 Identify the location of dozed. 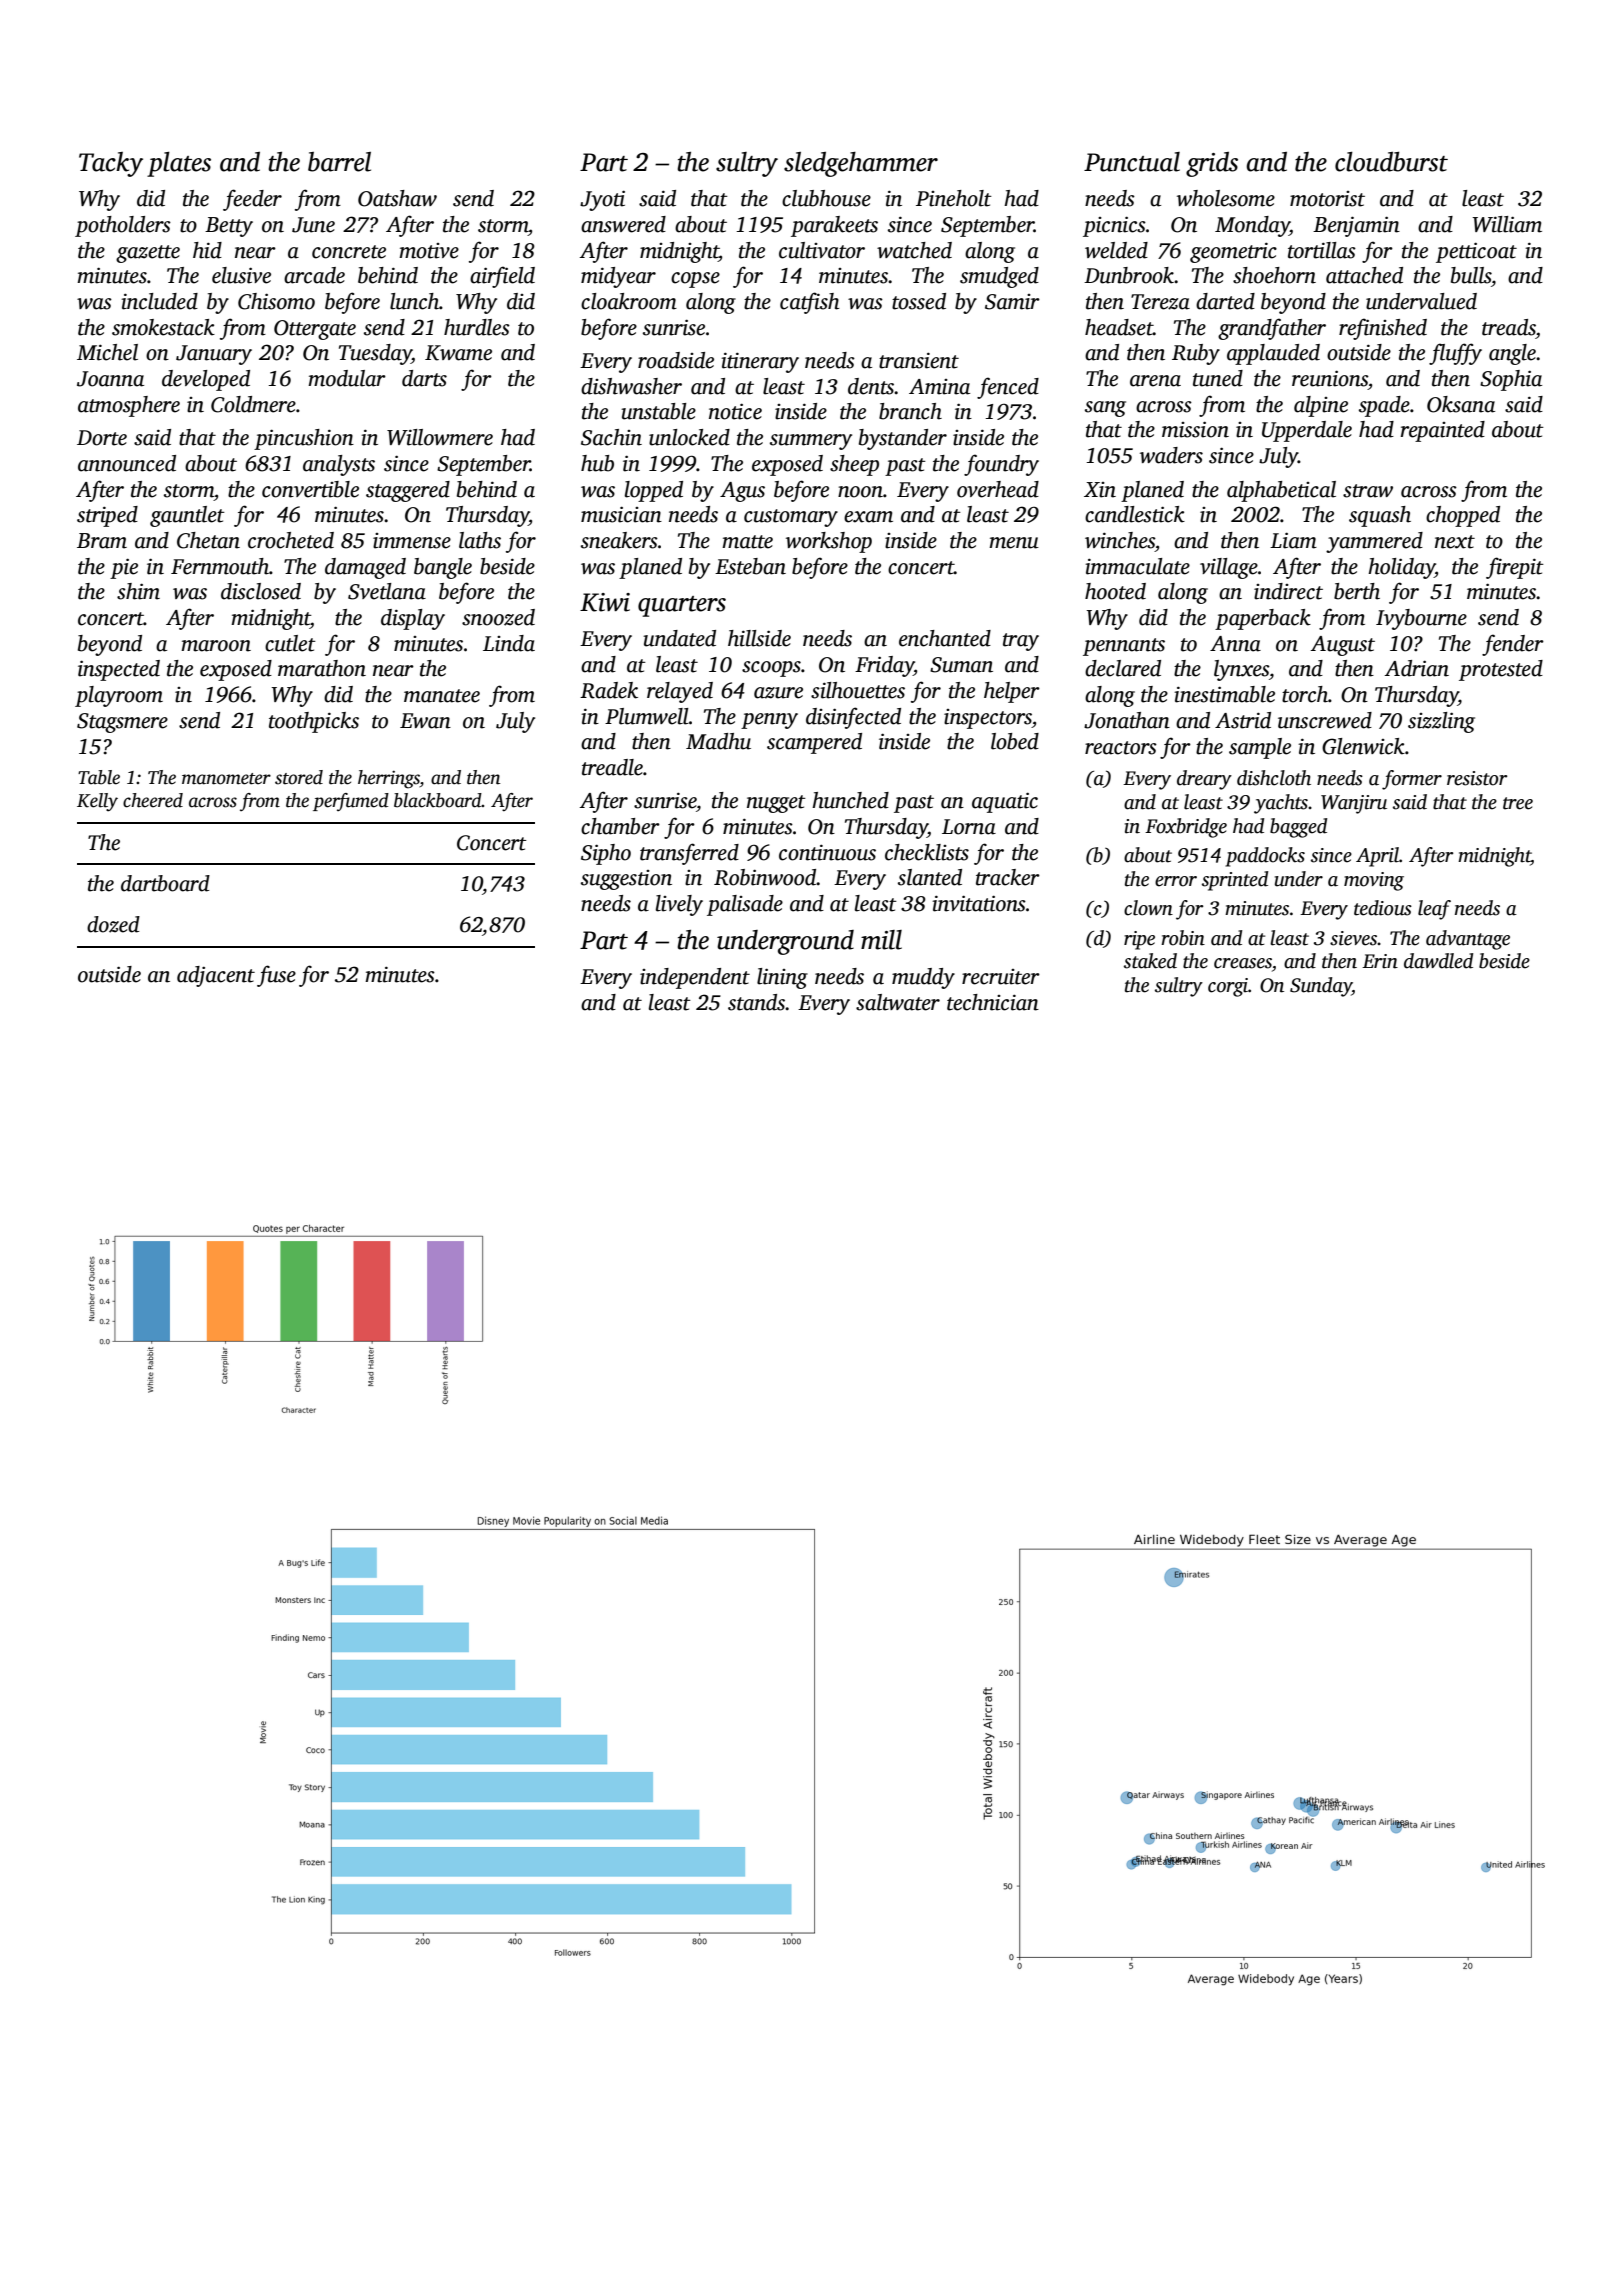
(113, 924).
